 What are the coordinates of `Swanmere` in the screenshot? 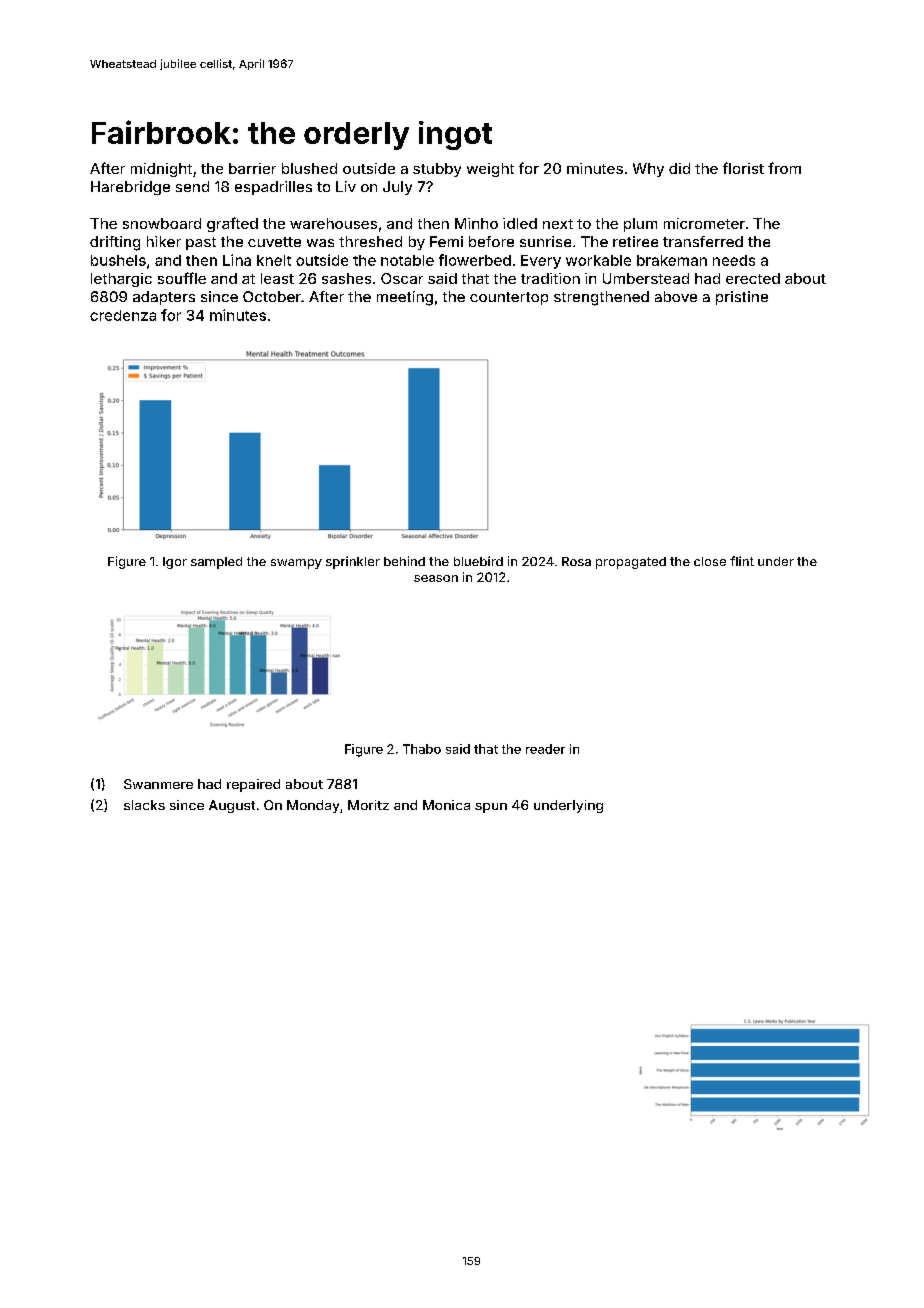 It's located at (158, 784).
